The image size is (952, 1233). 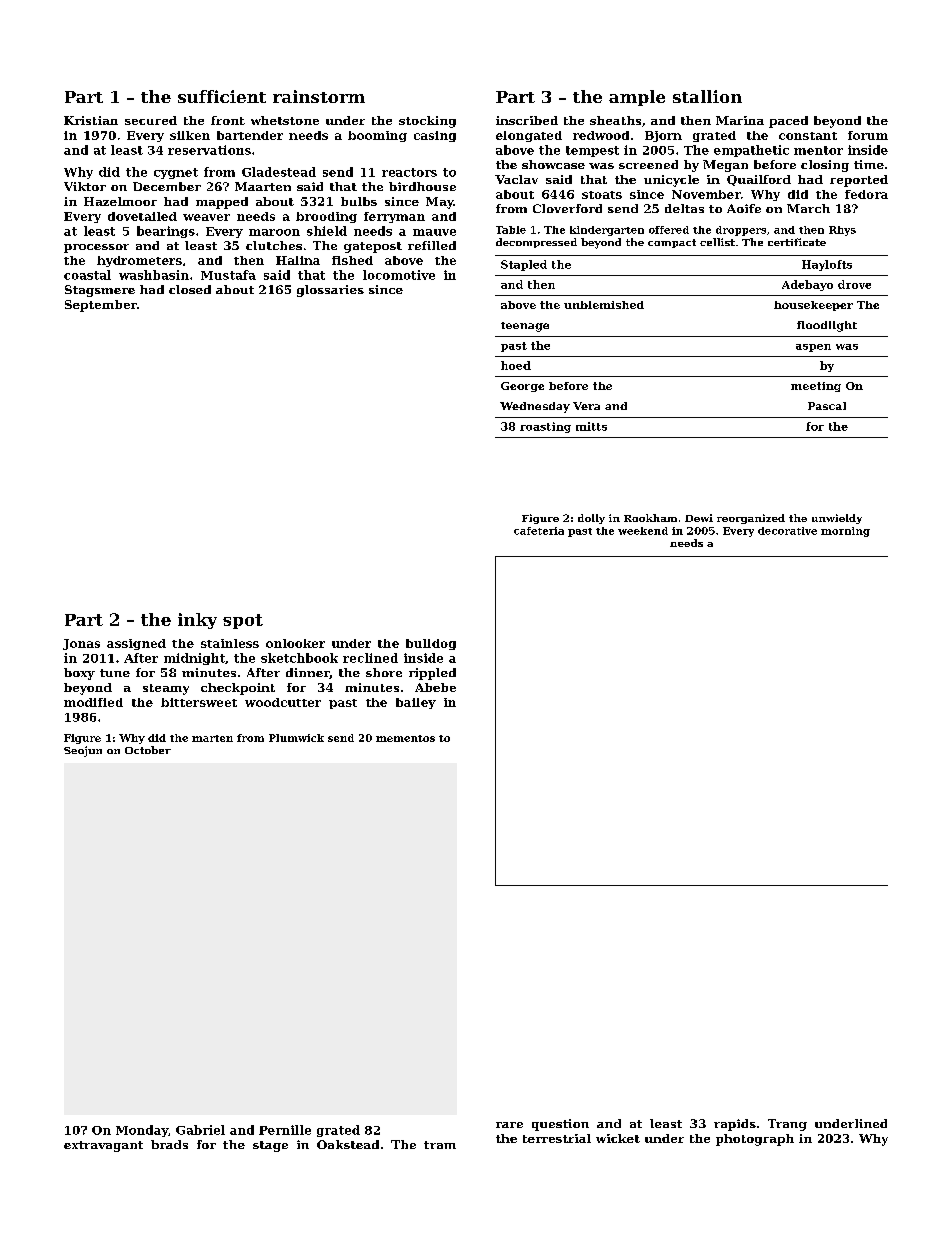 What do you see at coordinates (212, 738) in the page?
I see `marten` at bounding box center [212, 738].
